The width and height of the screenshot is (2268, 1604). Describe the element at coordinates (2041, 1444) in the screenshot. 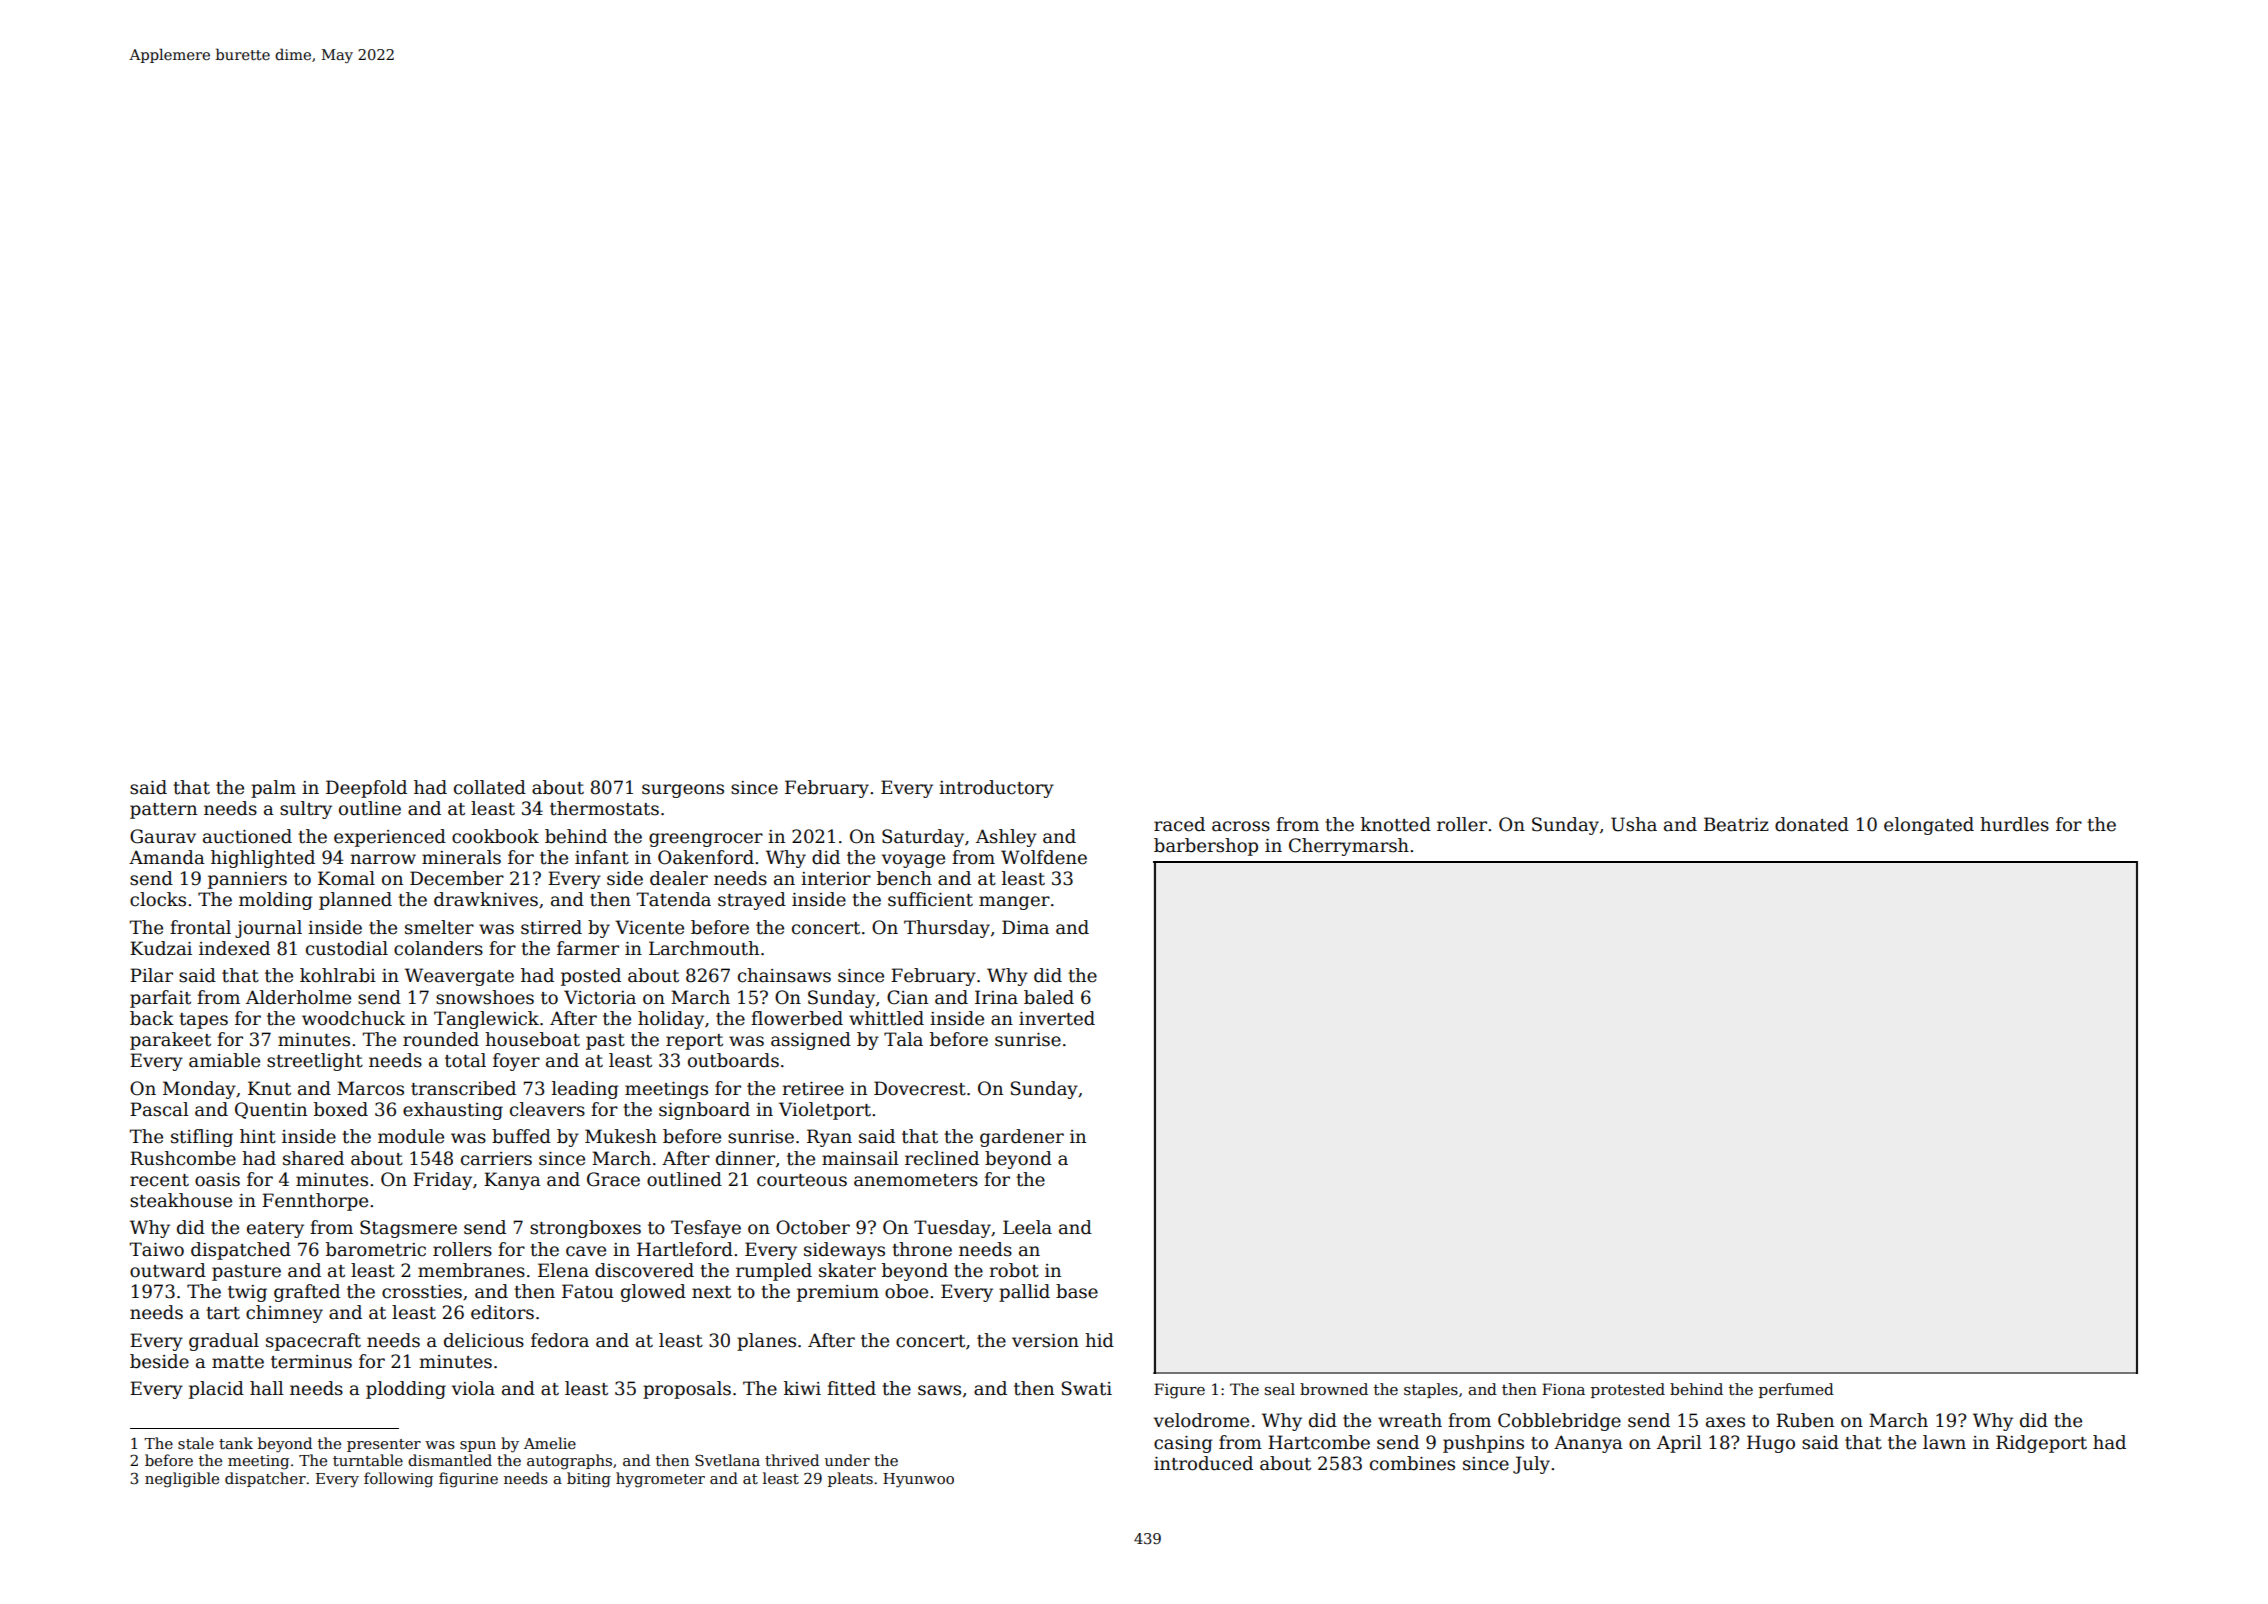

I see `Ridgeport` at that location.
